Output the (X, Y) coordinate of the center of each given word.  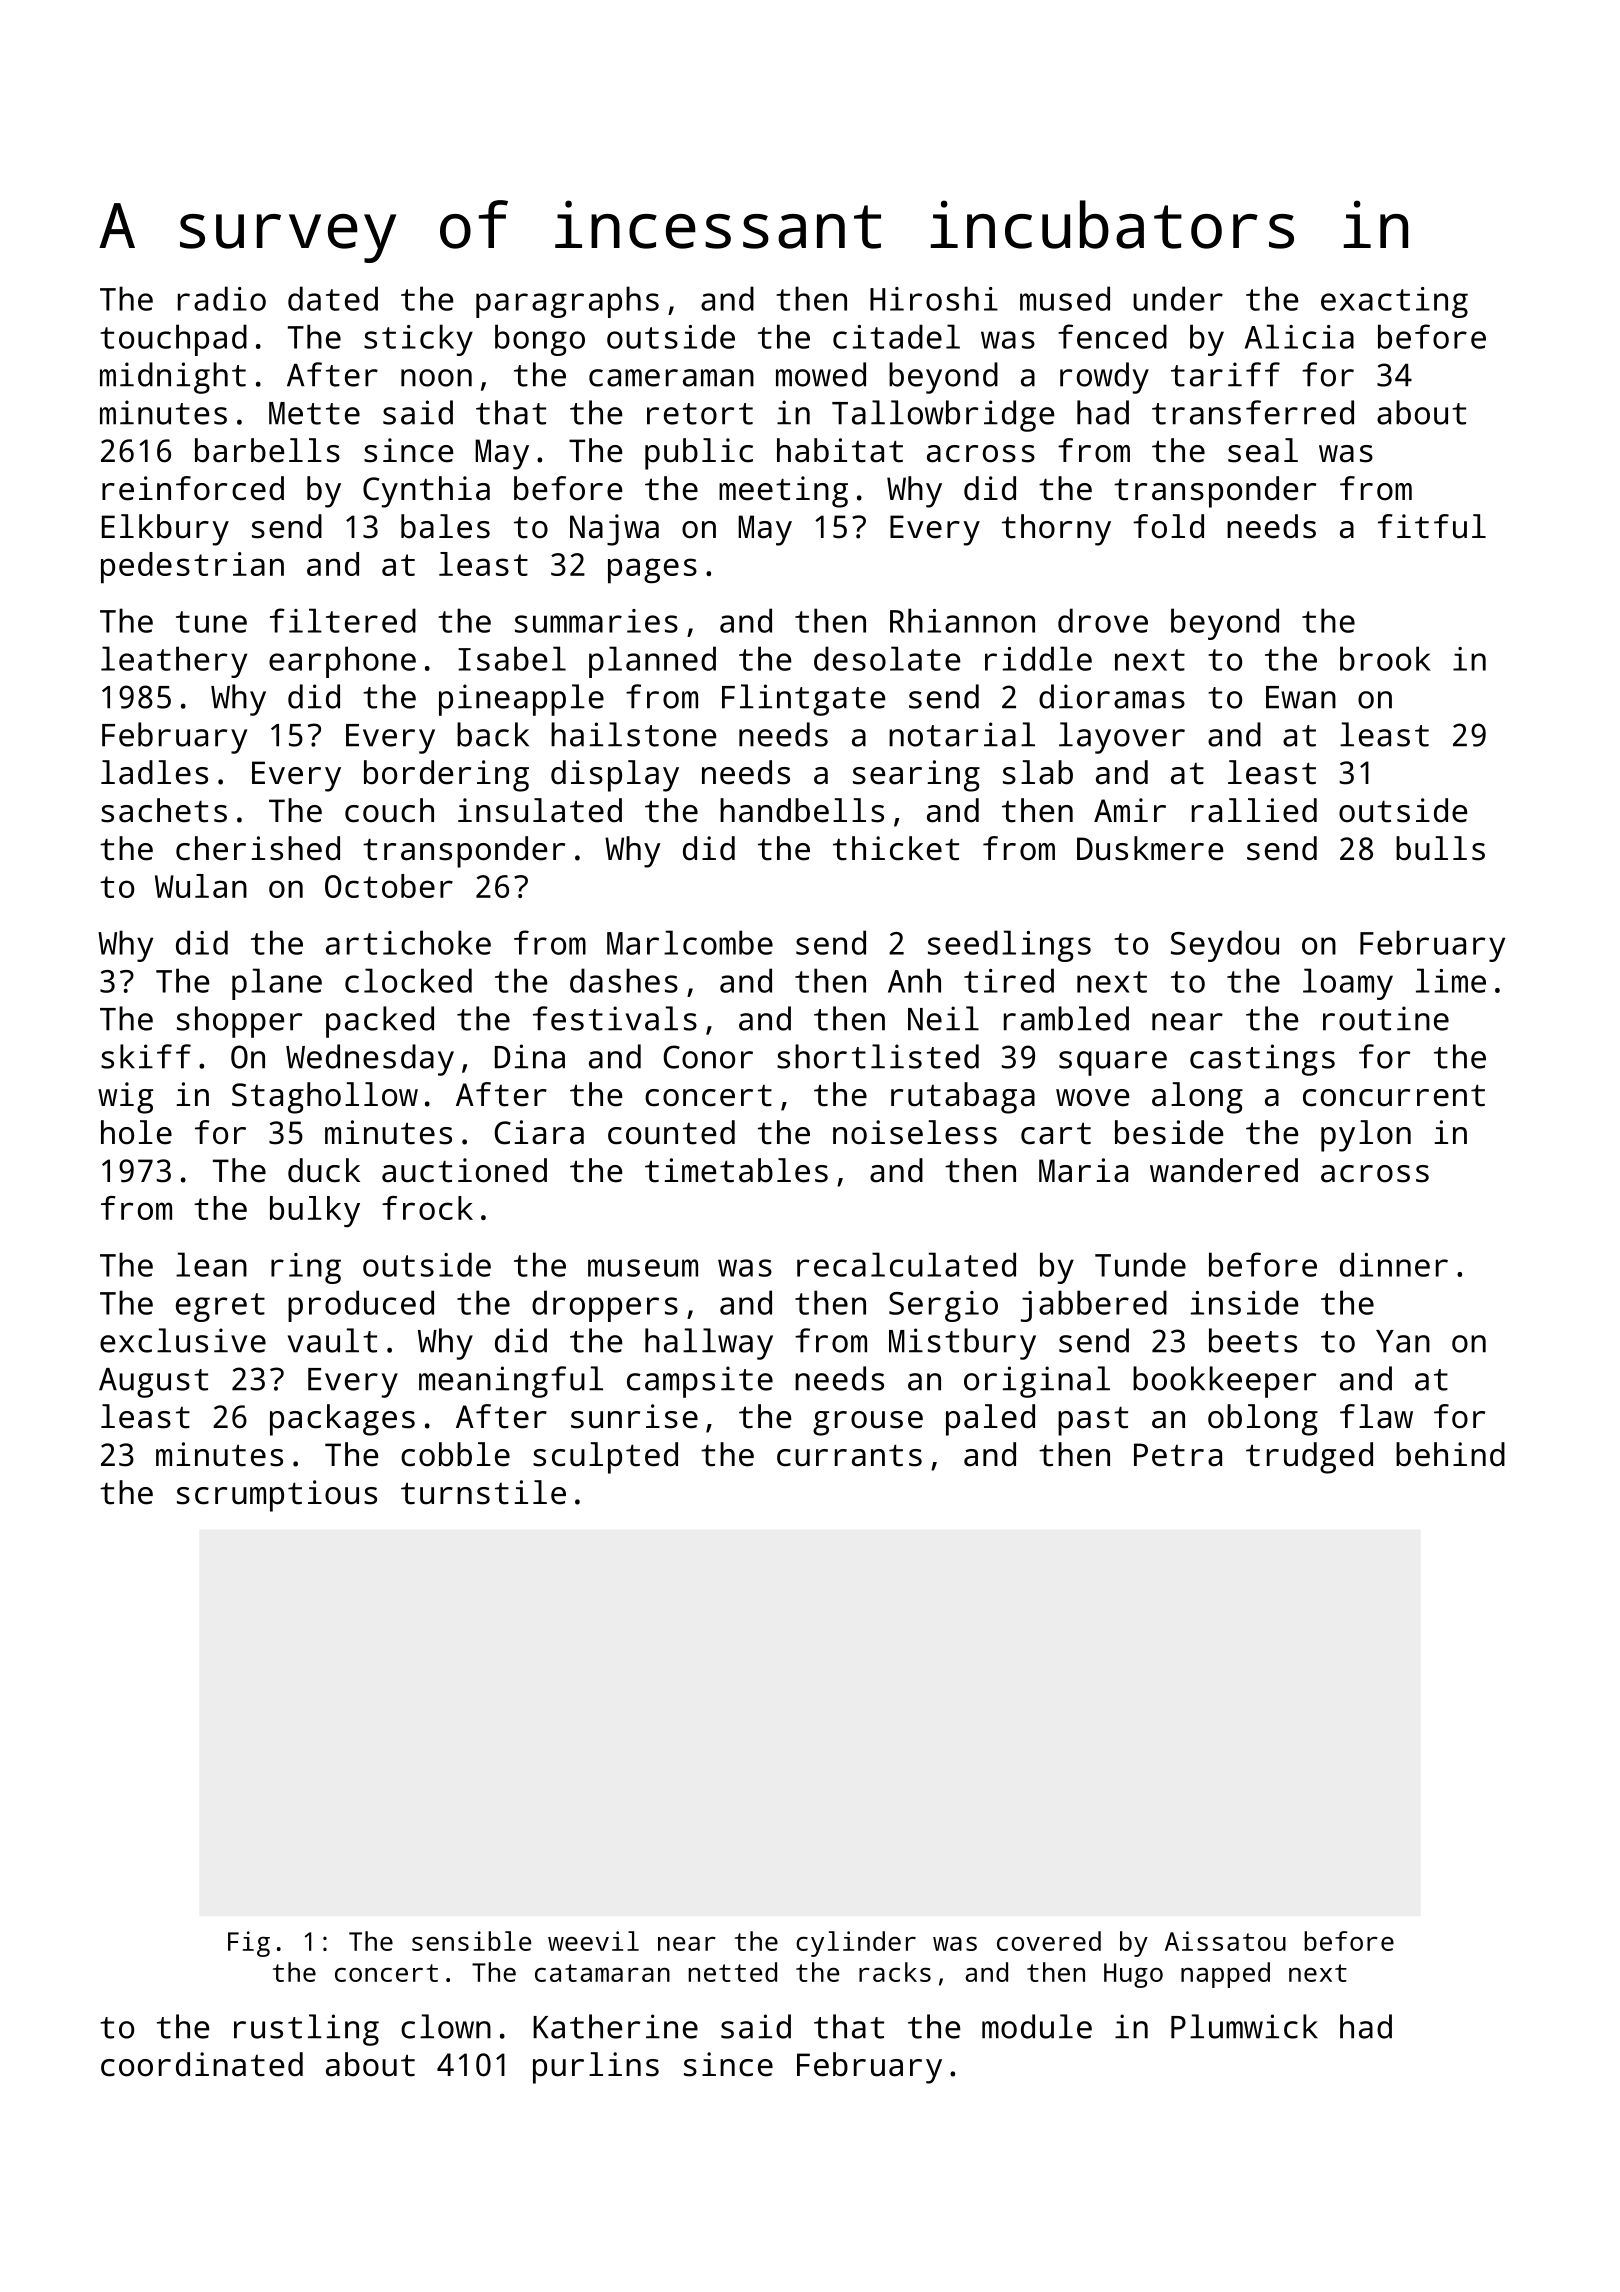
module (1037, 2026)
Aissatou (1225, 1941)
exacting (1394, 302)
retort (700, 414)
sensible (471, 1941)
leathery (174, 662)
